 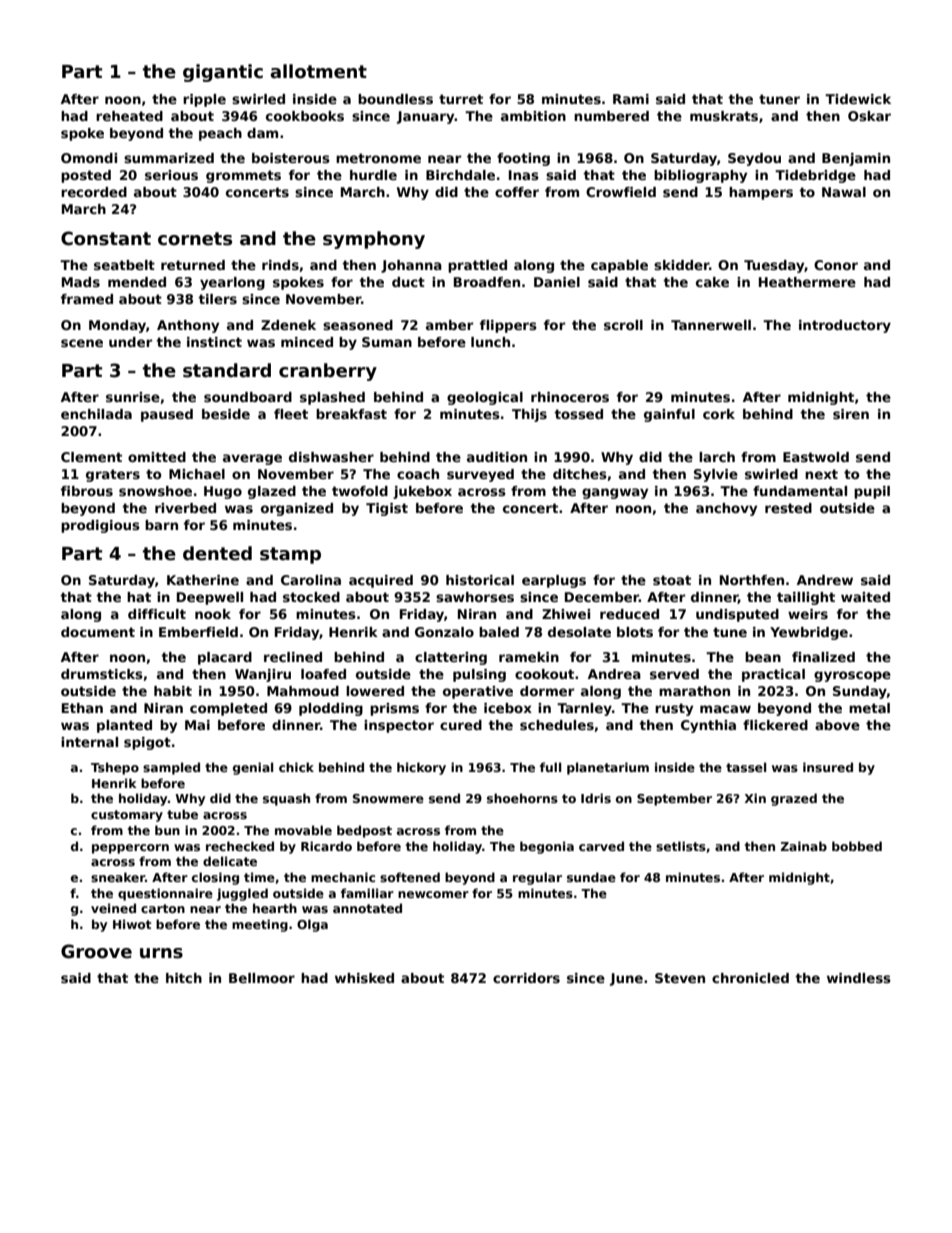 I want to click on boundless, so click(x=395, y=99).
